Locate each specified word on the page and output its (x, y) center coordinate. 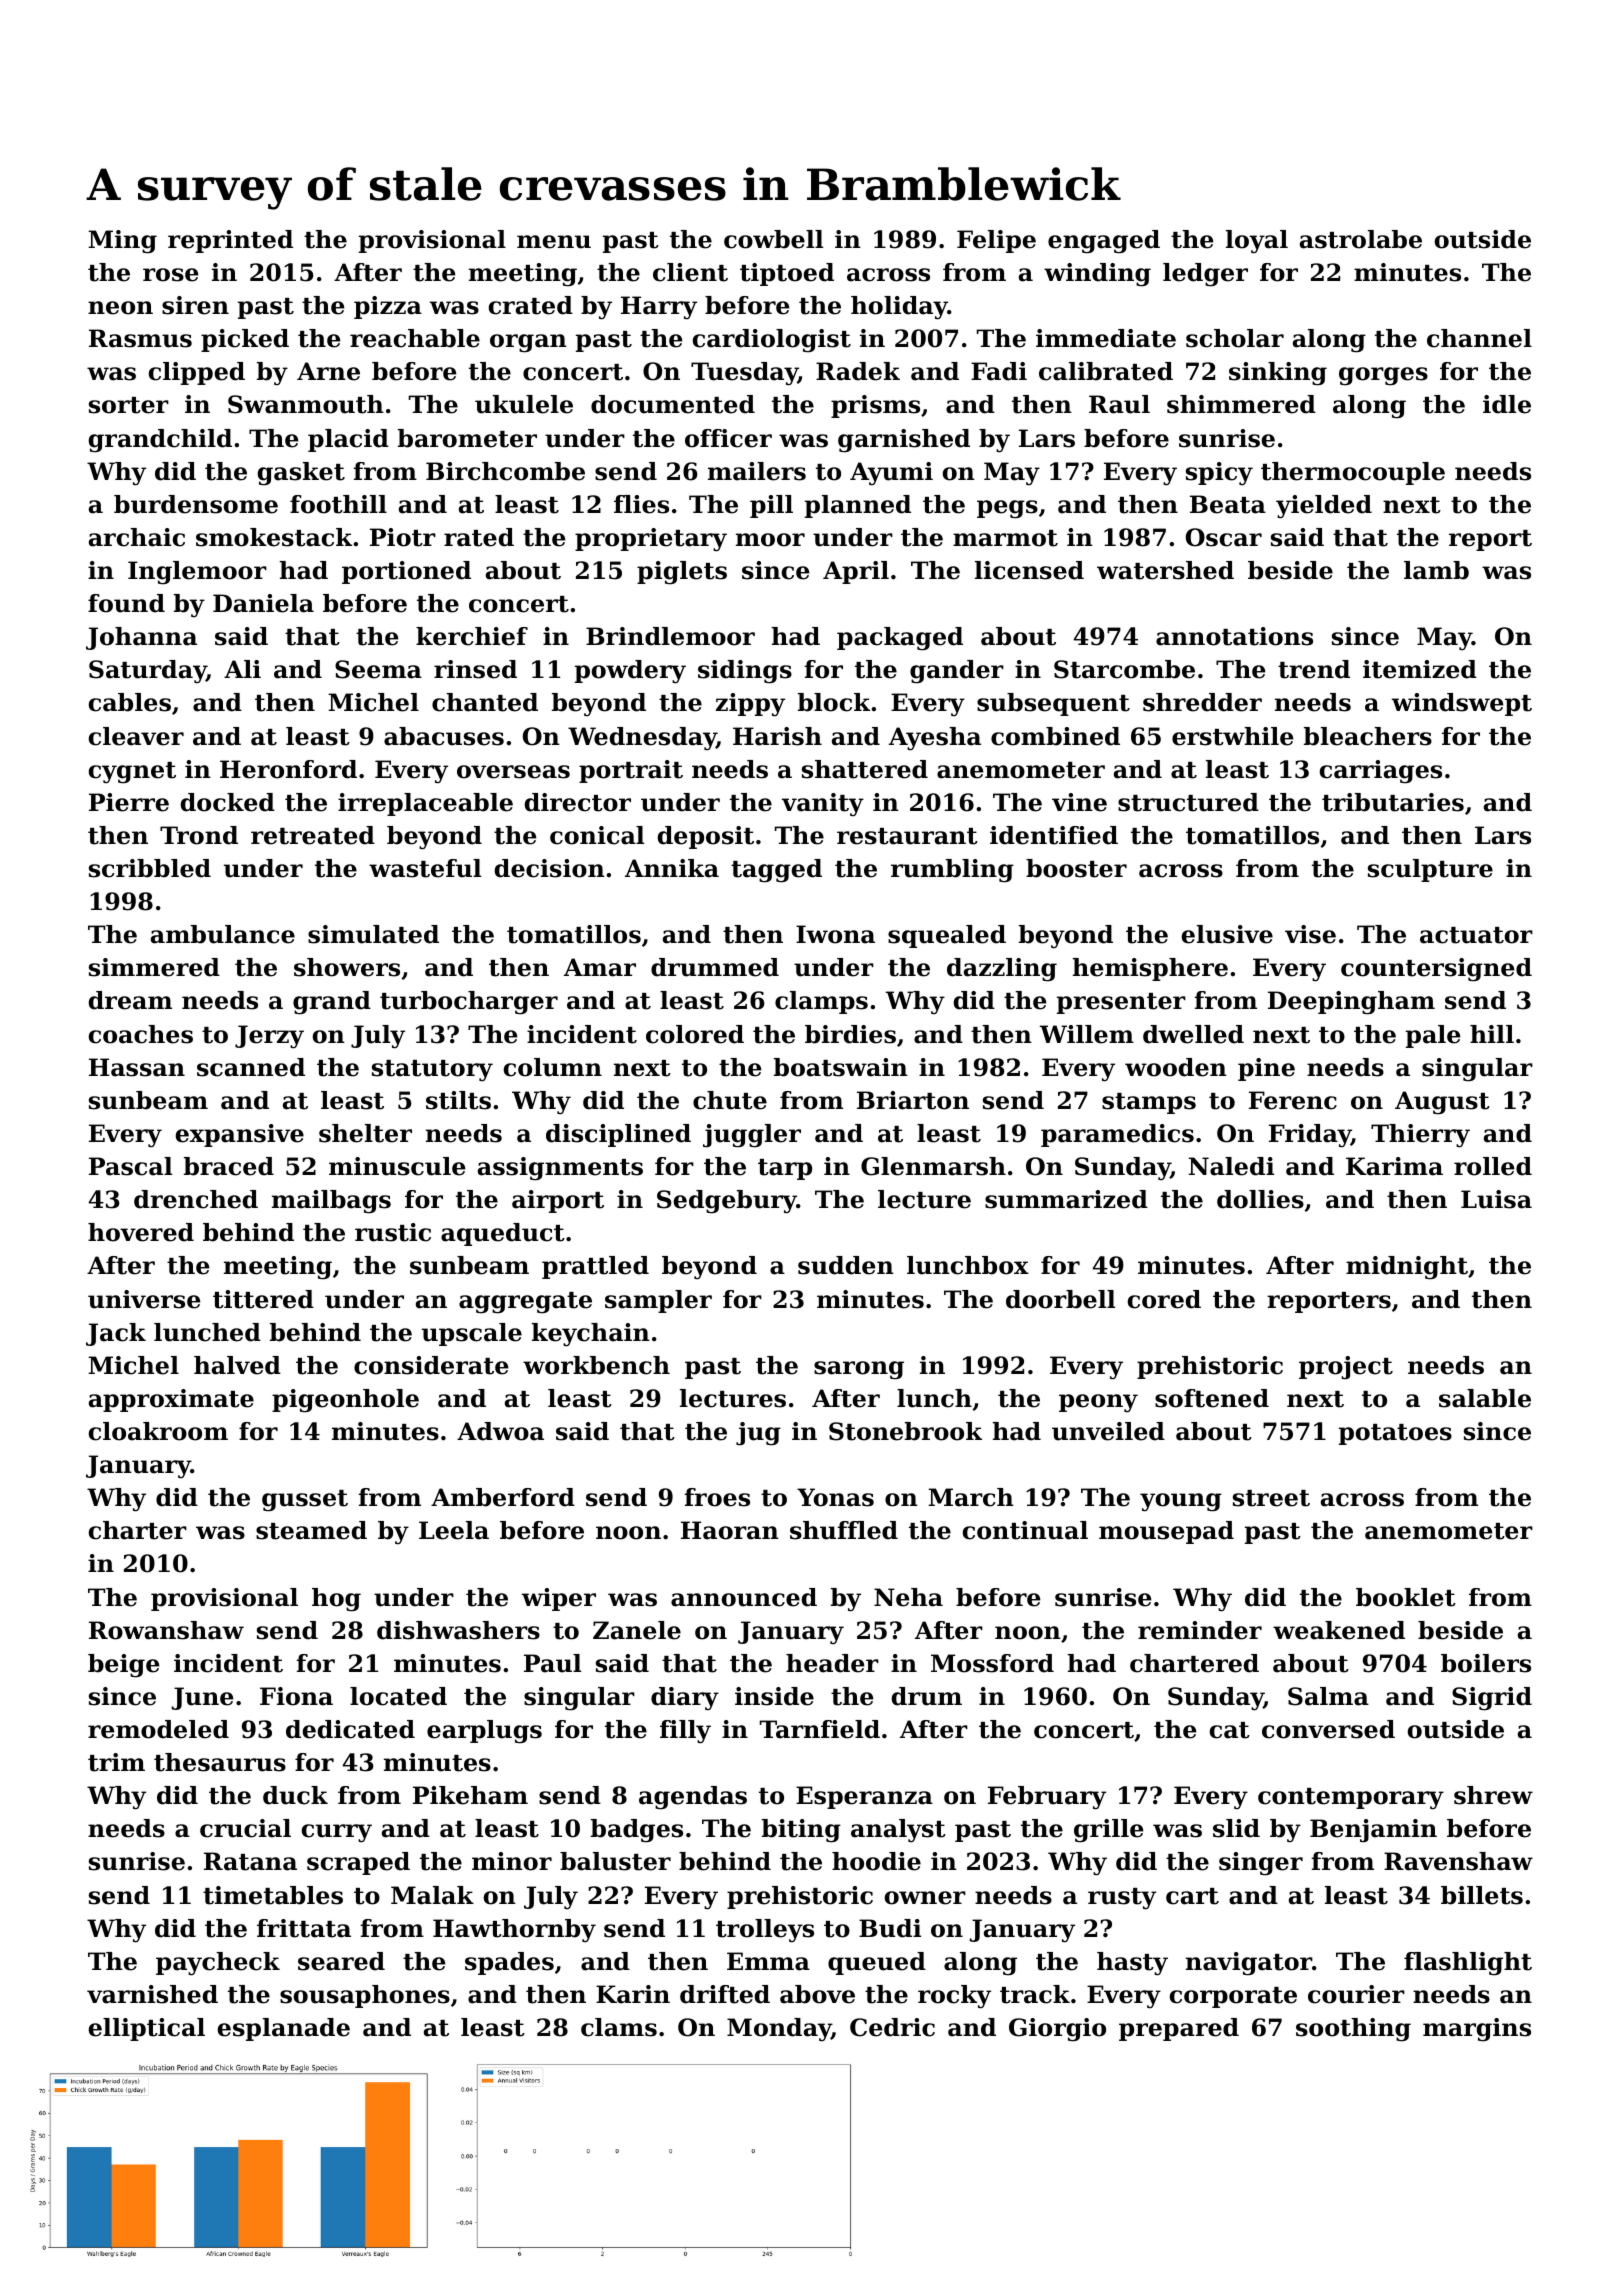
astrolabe (1361, 239)
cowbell (773, 239)
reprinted (230, 241)
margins (1477, 2030)
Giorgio (1057, 2030)
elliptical (147, 2029)
